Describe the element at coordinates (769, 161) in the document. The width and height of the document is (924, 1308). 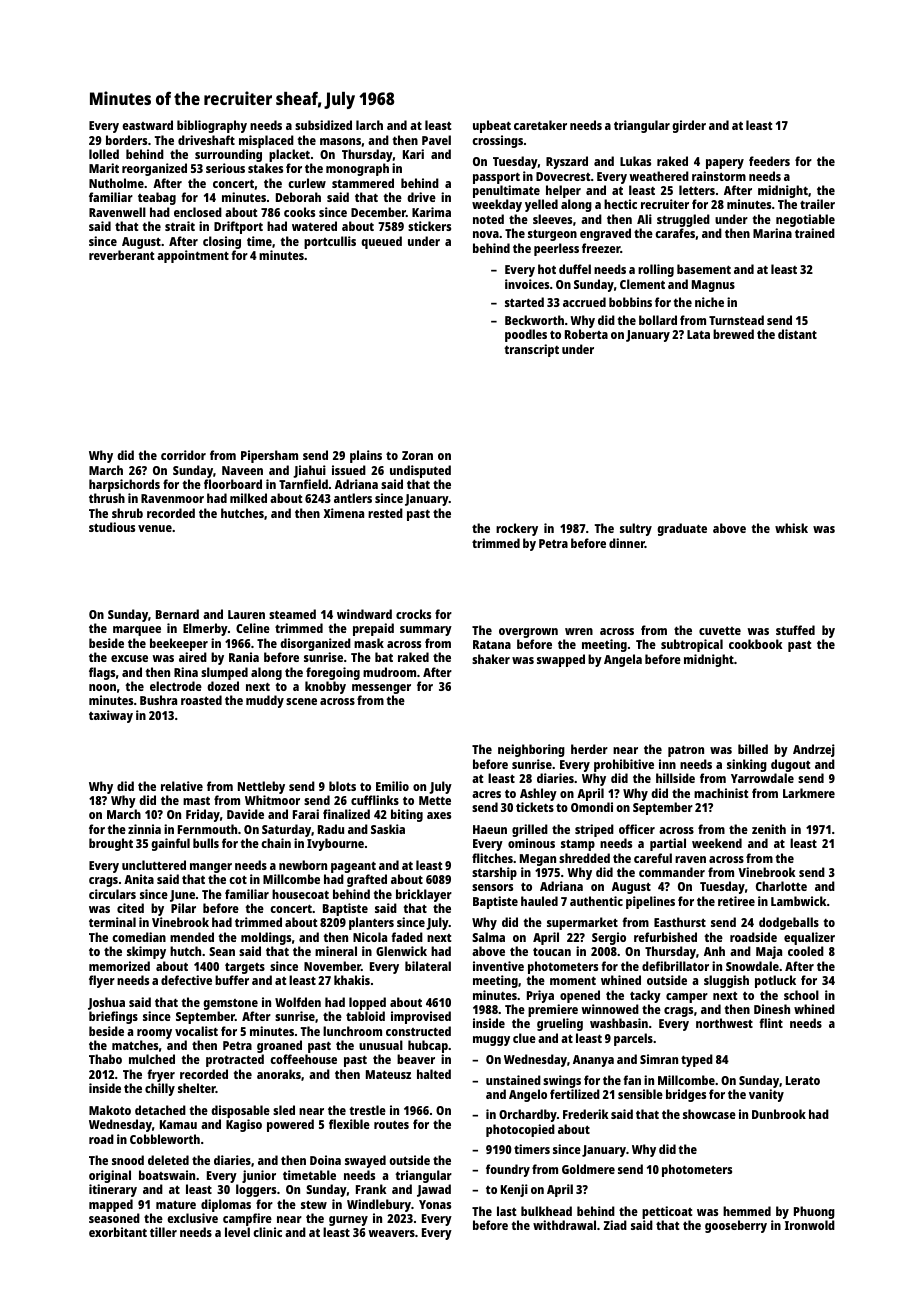
I see `feeders` at that location.
